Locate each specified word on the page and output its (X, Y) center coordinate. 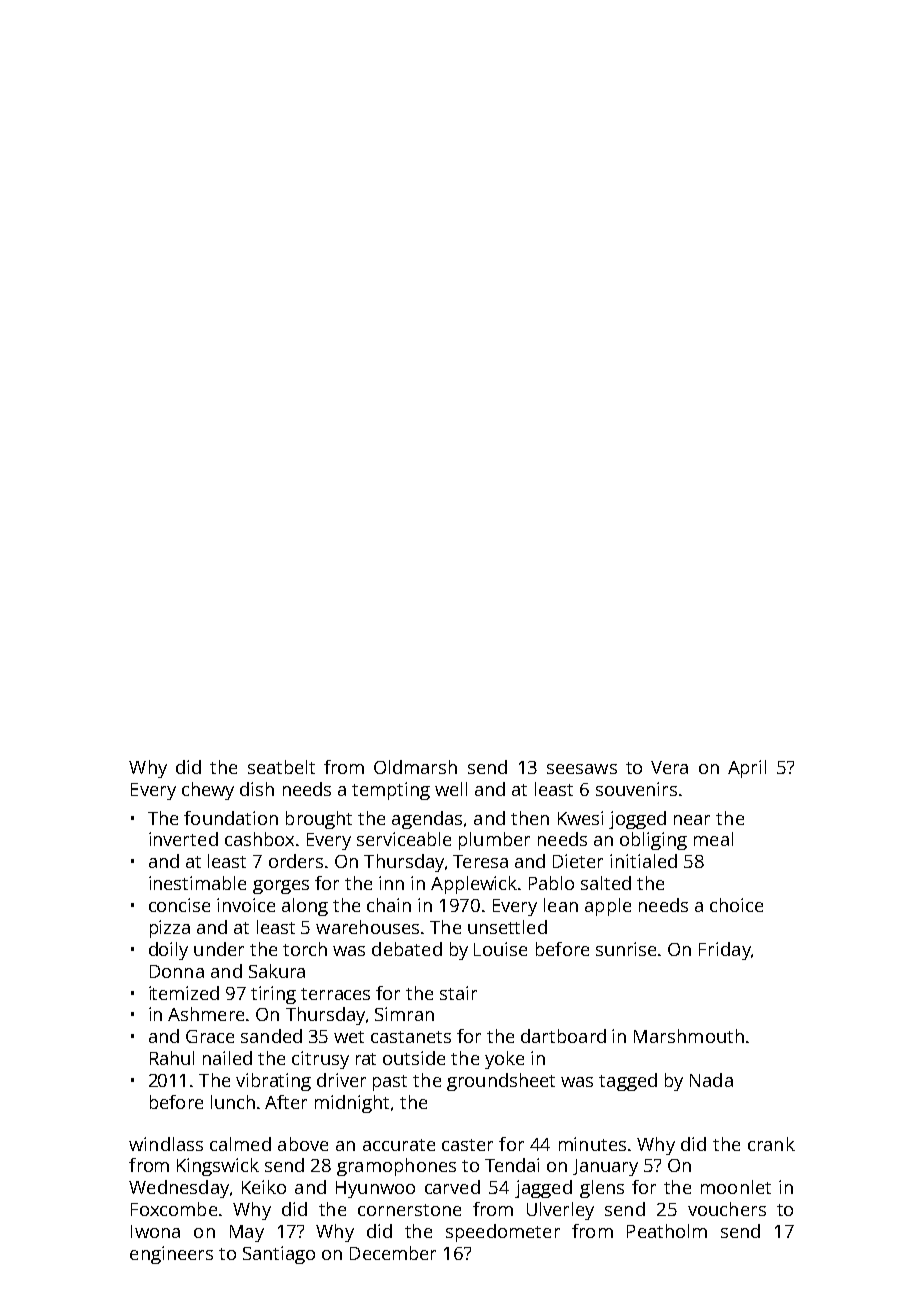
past (390, 1083)
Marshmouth (689, 1036)
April (747, 769)
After (286, 1102)
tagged (628, 1082)
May (247, 1233)
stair (458, 993)
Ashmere (206, 1014)
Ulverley (560, 1211)
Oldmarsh (415, 767)
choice (736, 905)
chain (389, 905)
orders (296, 861)
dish (257, 789)
